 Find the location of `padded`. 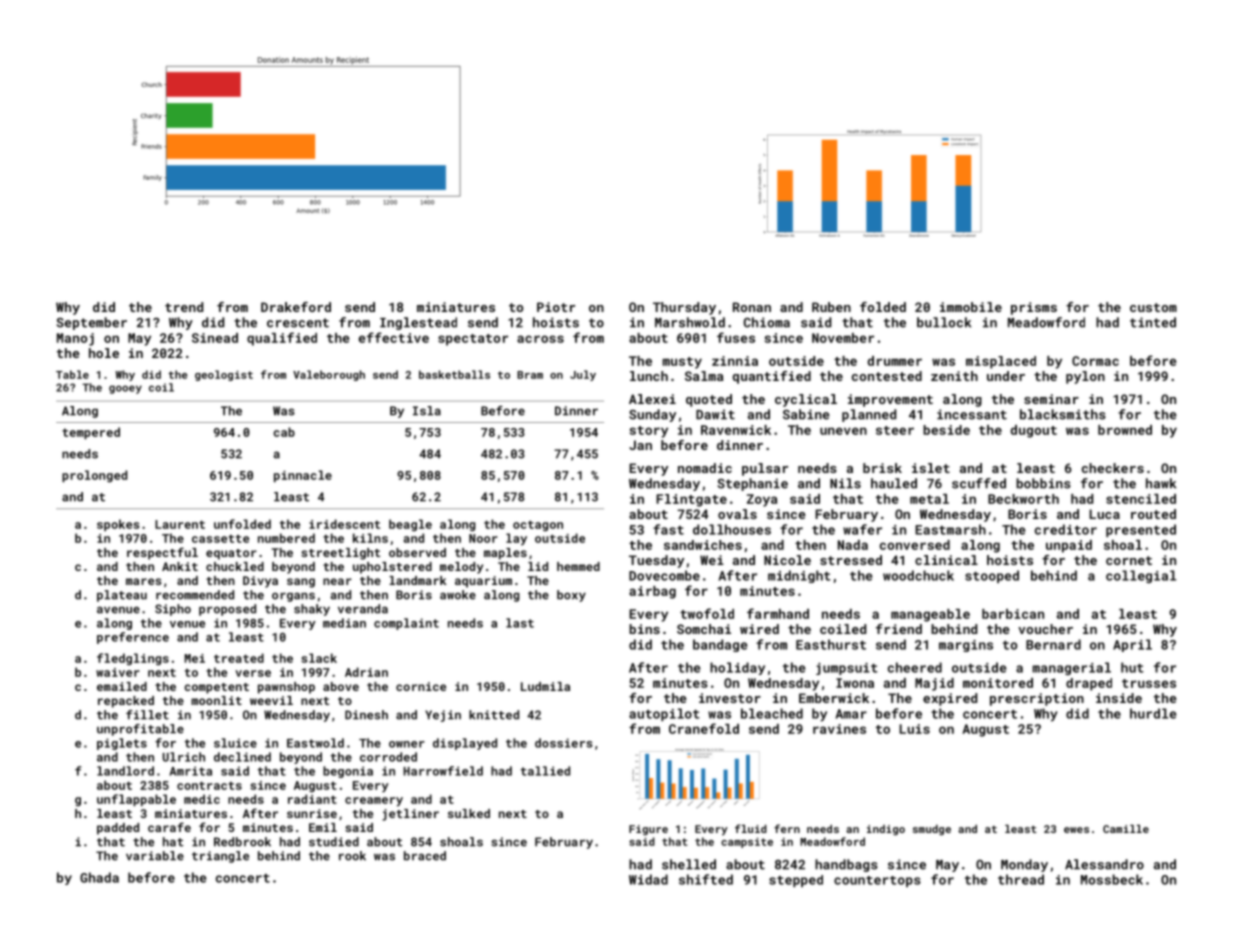

padded is located at coordinates (118, 829).
